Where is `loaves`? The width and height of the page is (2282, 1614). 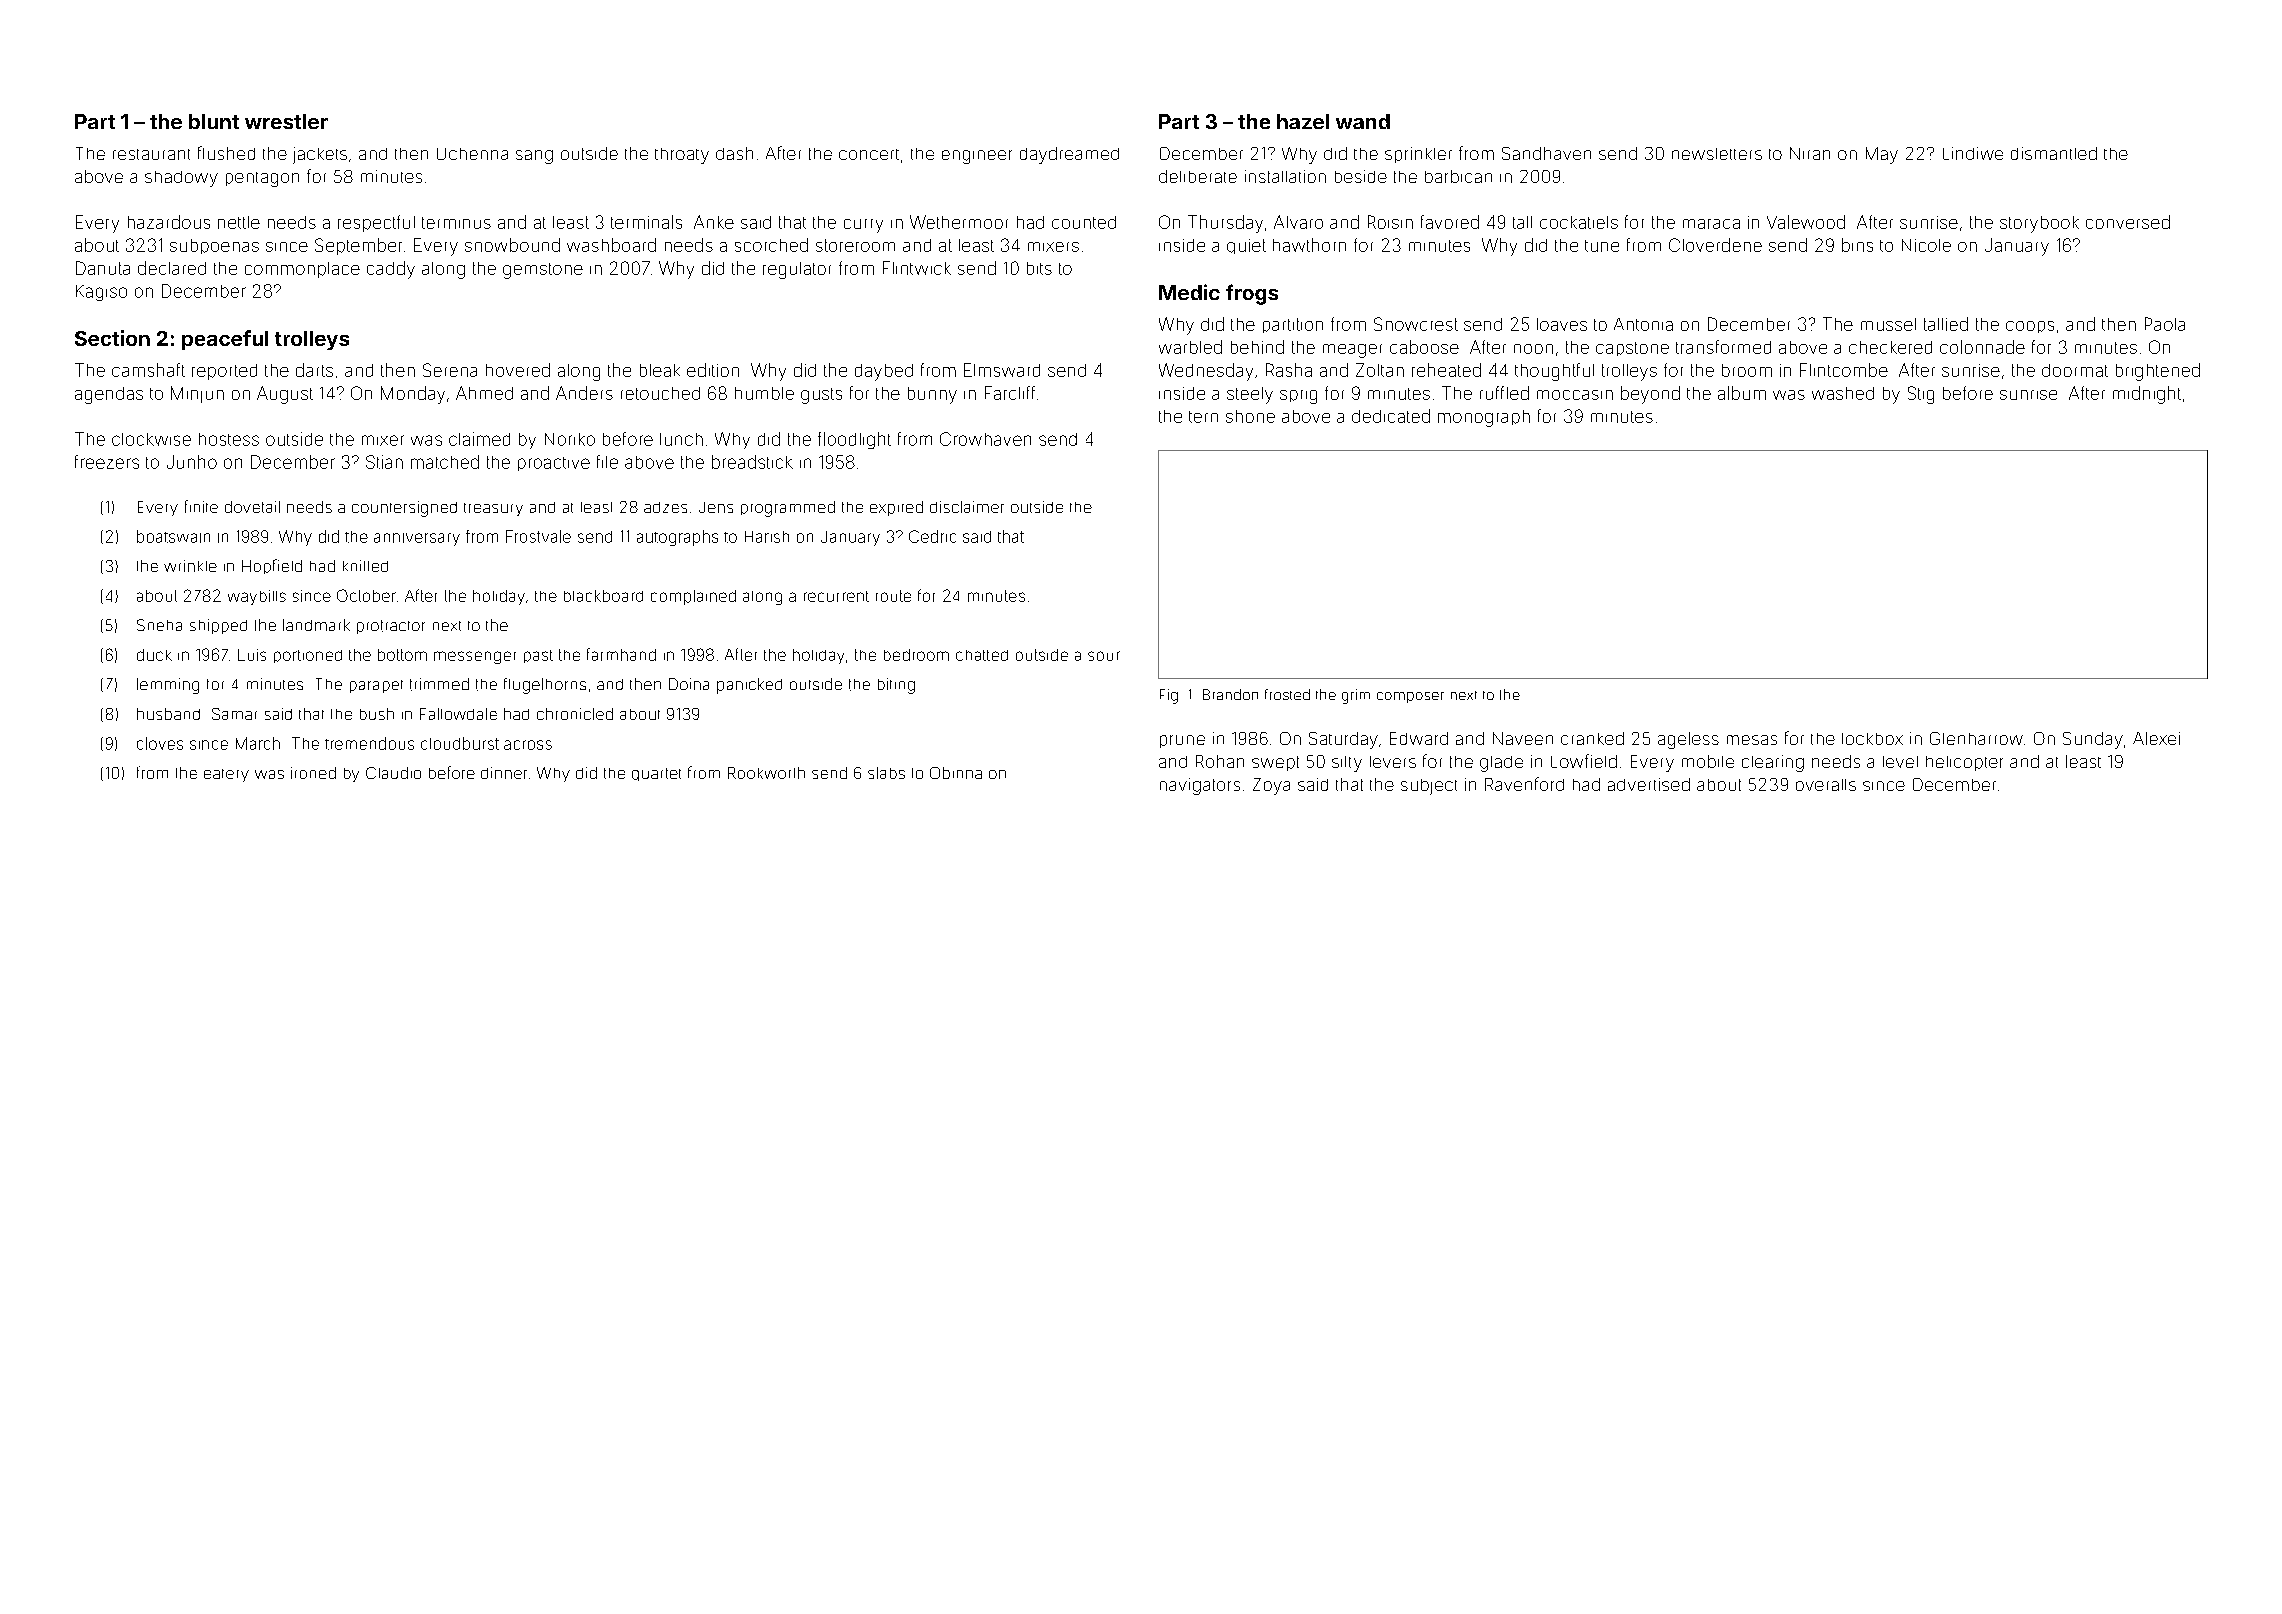
loaves is located at coordinates (1562, 324).
